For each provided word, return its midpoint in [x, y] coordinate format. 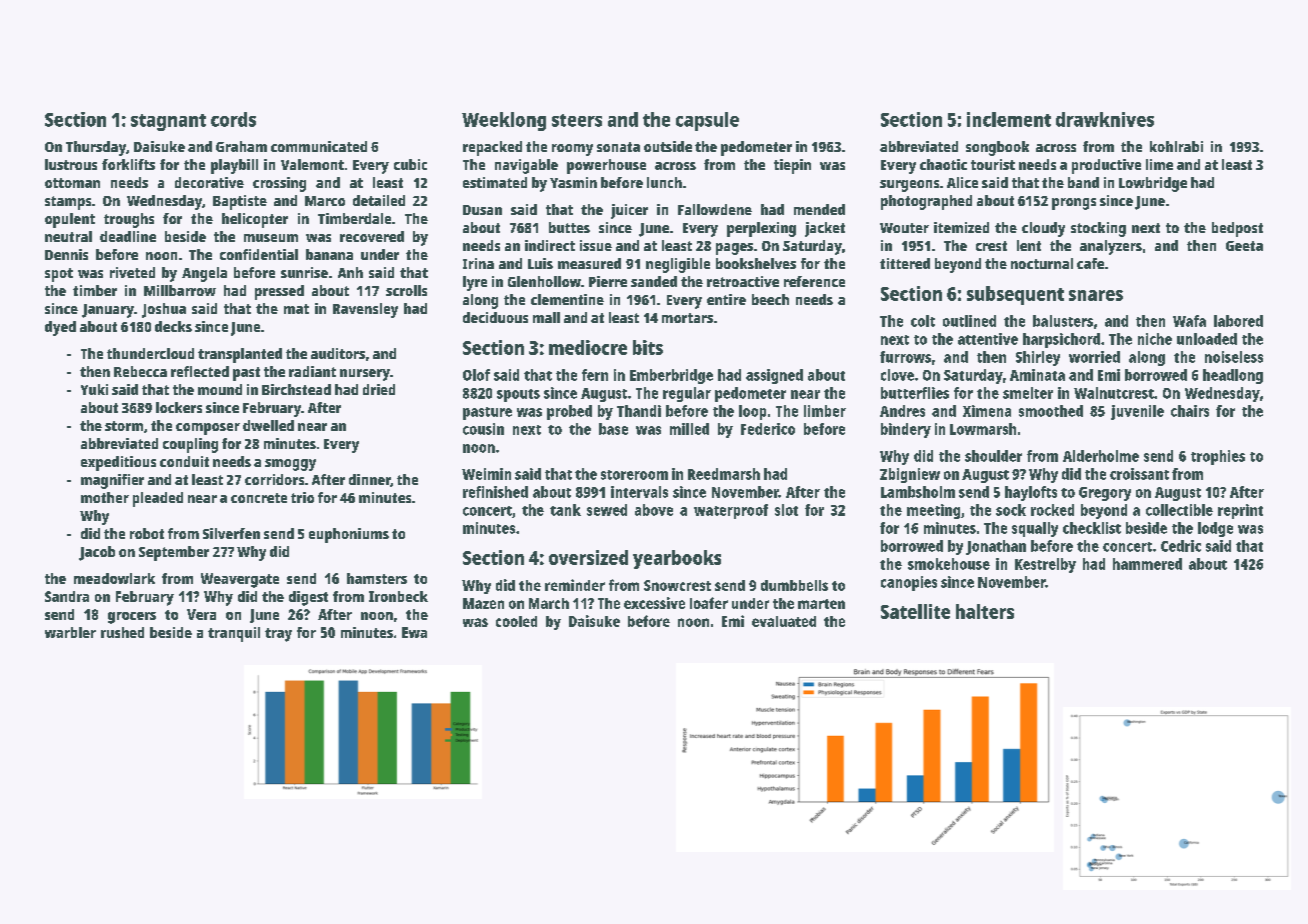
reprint [1240, 511]
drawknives [1105, 119]
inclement [1009, 119]
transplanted [240, 355]
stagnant [168, 122]
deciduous [495, 317]
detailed [379, 200]
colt [923, 321]
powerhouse [606, 166]
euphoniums [349, 535]
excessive [654, 603]
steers [577, 120]
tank [565, 510]
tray [278, 635]
